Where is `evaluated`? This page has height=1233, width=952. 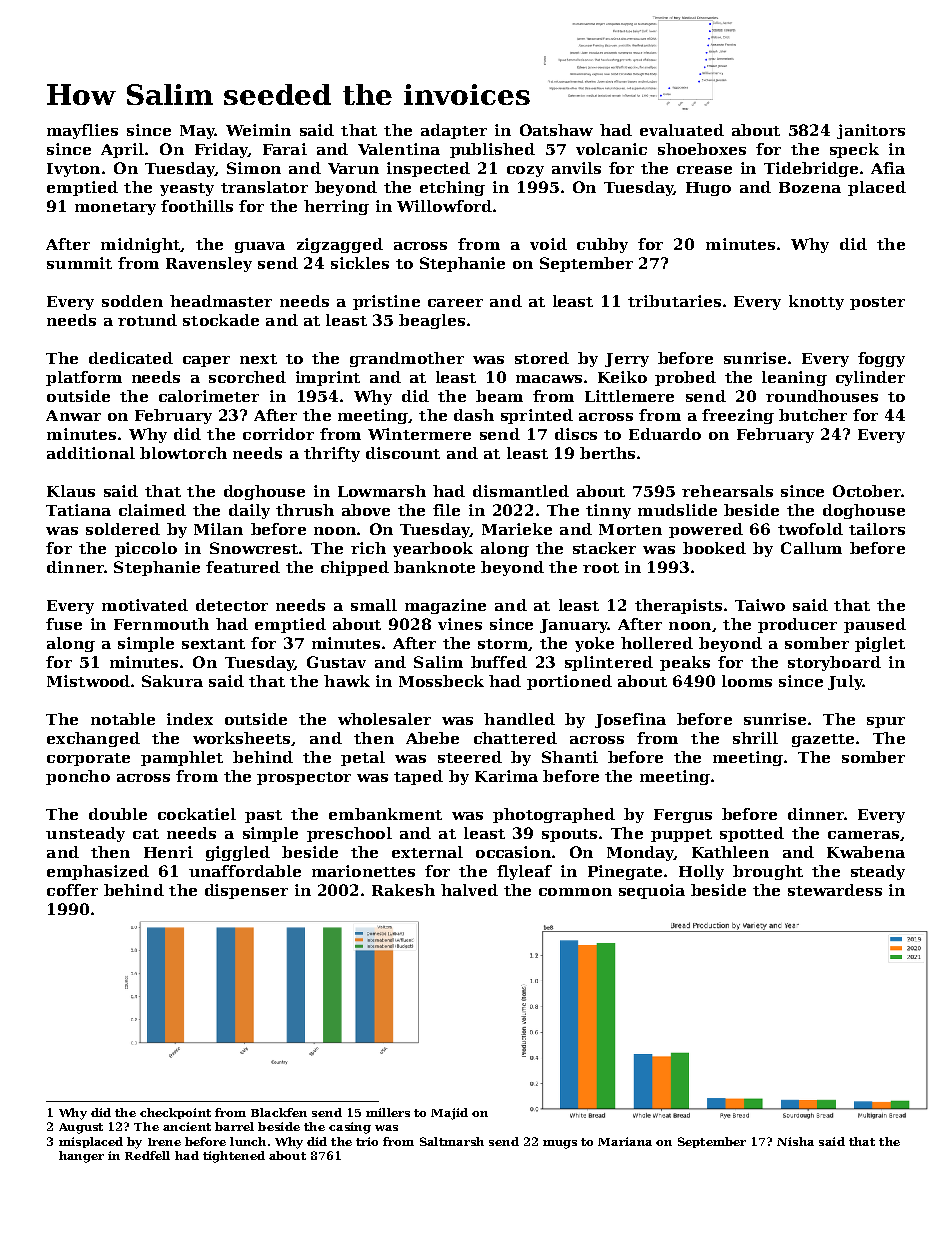
evaluated is located at coordinates (682, 130).
